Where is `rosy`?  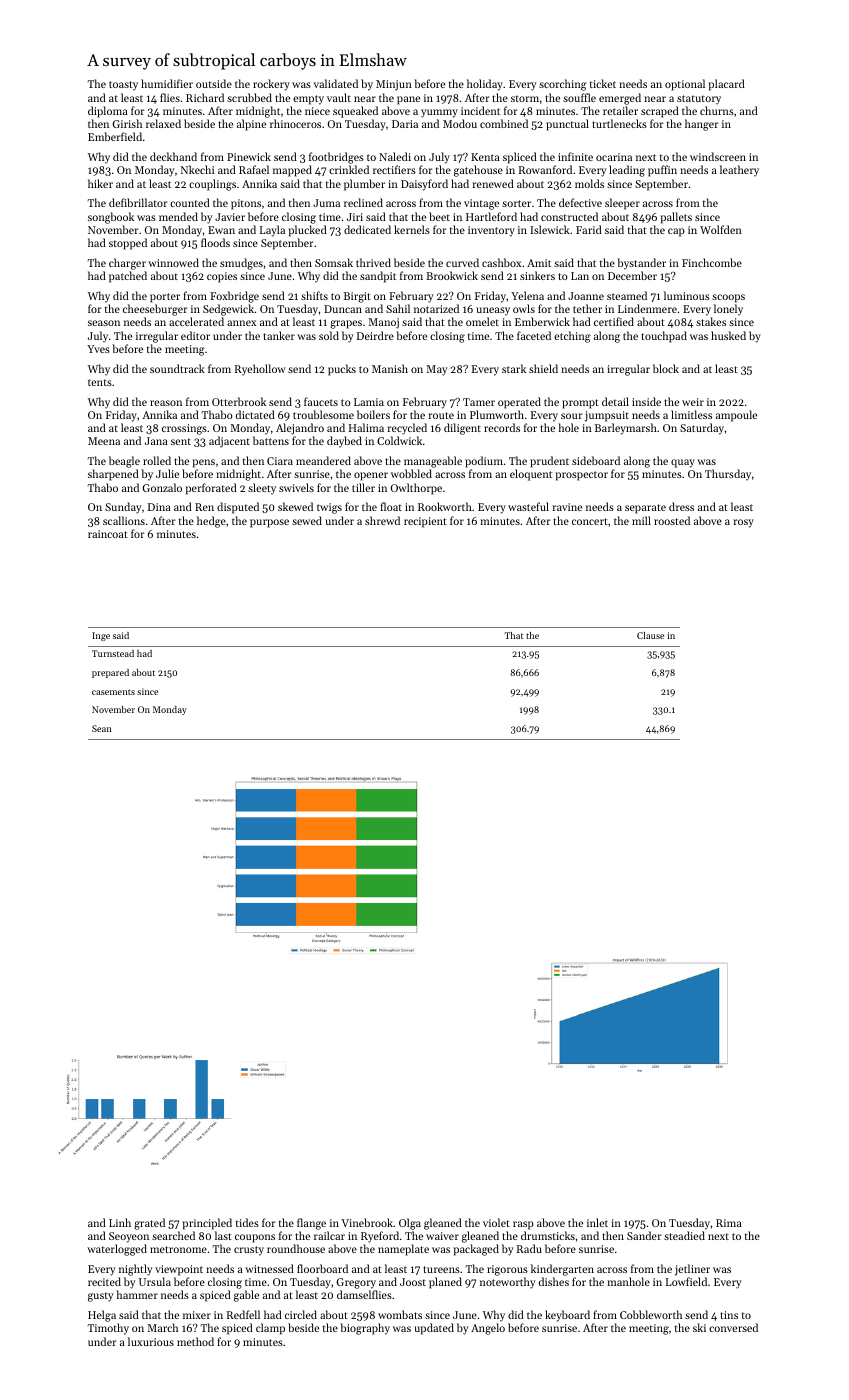
rosy is located at coordinates (744, 523).
